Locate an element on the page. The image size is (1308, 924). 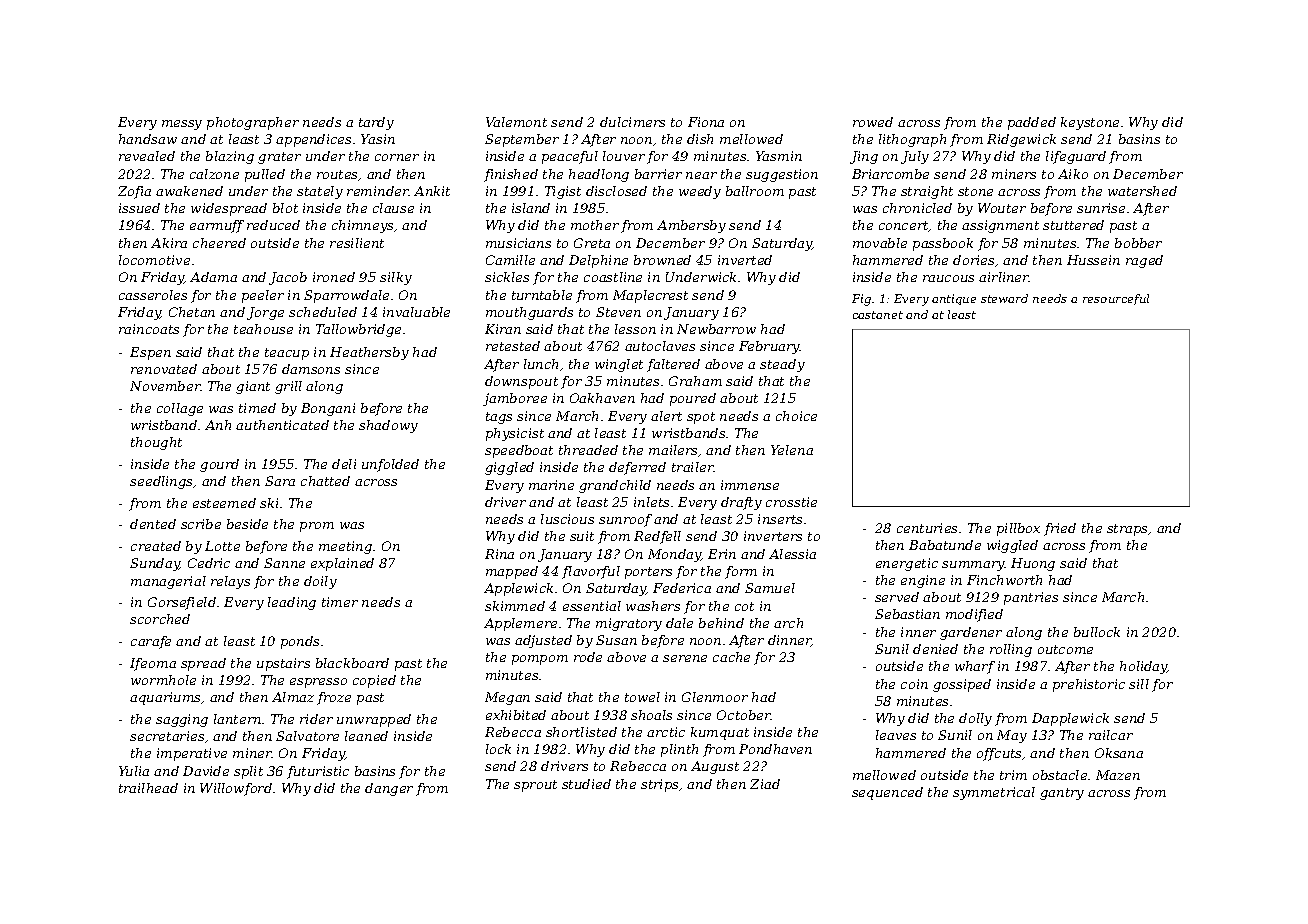
Yasin is located at coordinates (378, 139).
